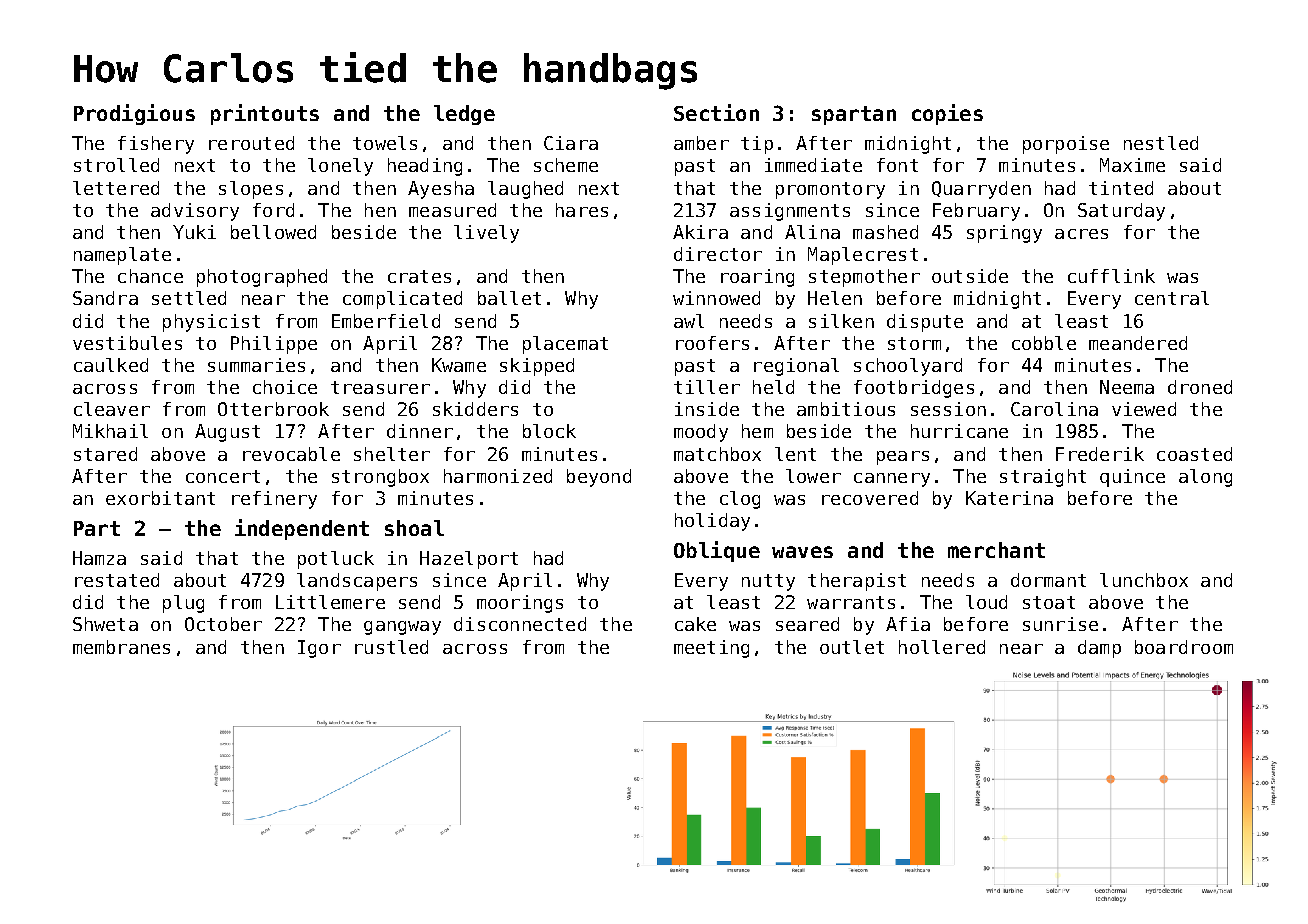 The image size is (1308, 924). I want to click on central, so click(1172, 298).
